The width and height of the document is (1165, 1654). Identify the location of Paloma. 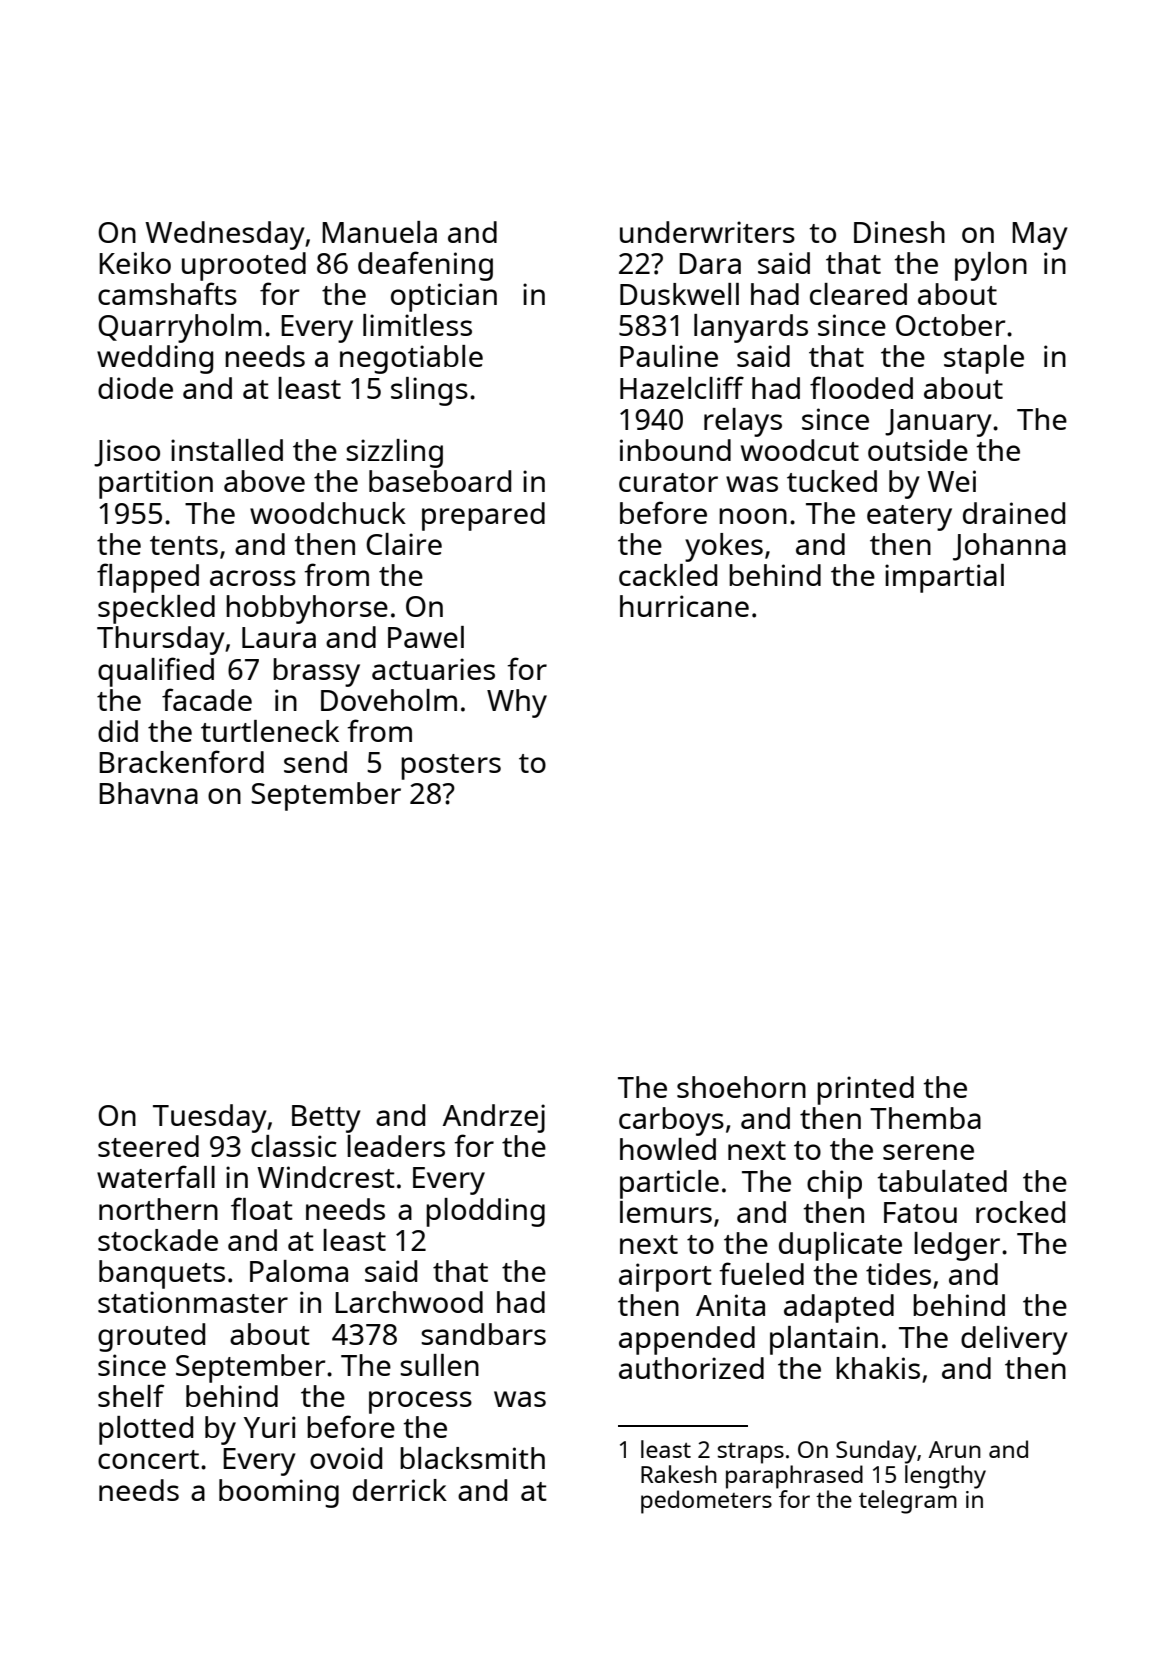
(299, 1271).
